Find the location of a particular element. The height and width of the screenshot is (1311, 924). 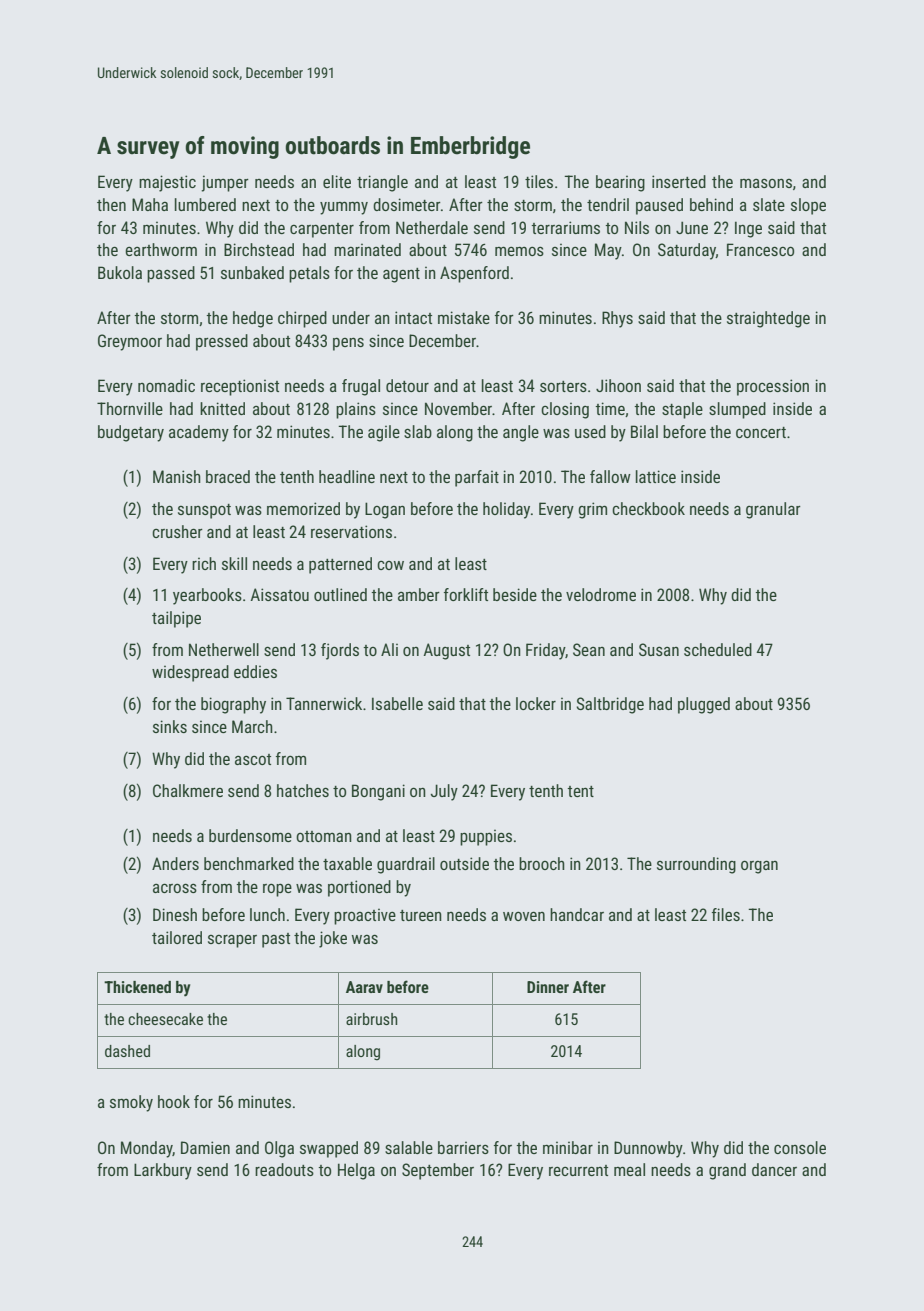

jumper is located at coordinates (225, 183).
